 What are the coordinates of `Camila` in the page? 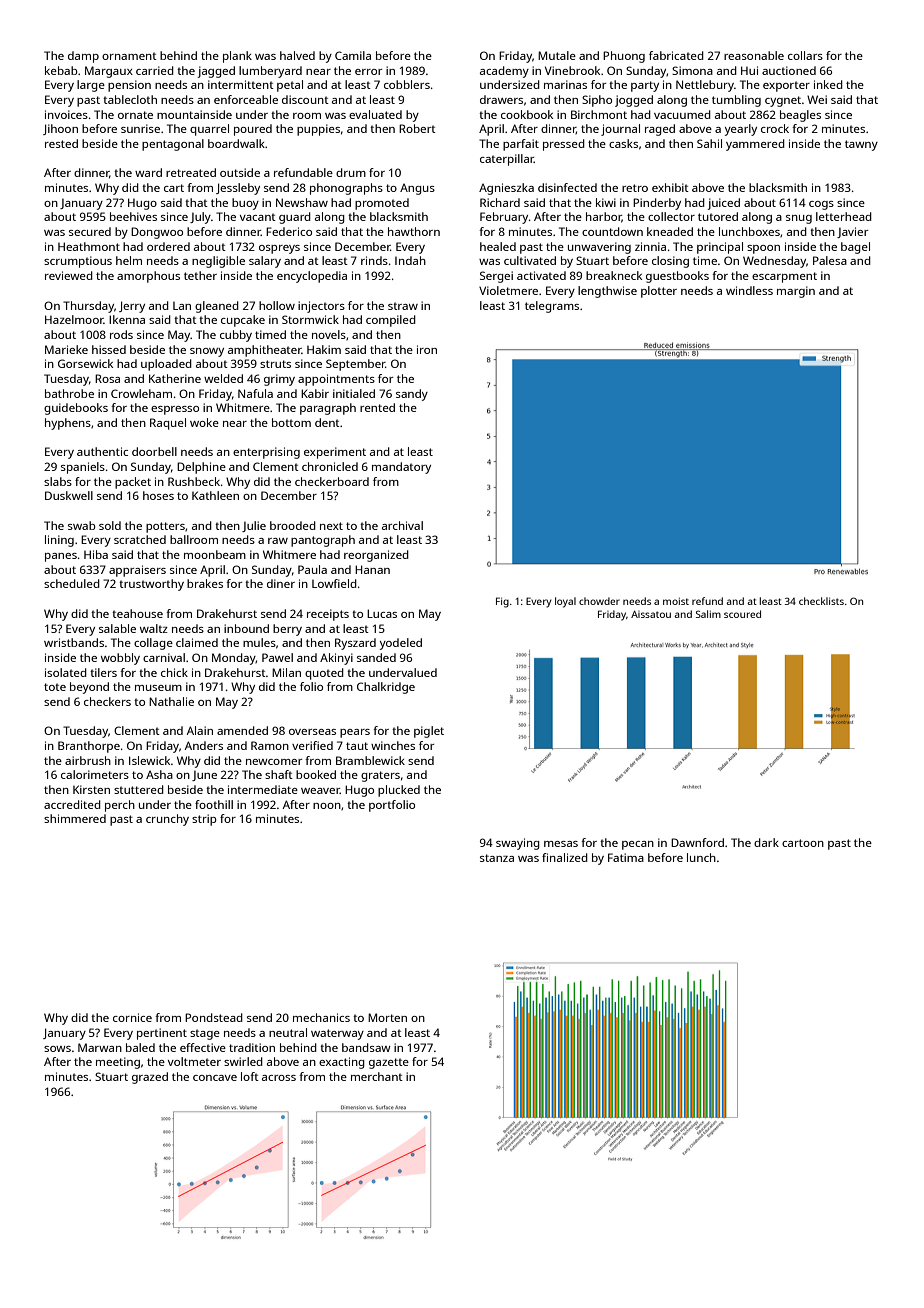 It's located at (353, 55).
